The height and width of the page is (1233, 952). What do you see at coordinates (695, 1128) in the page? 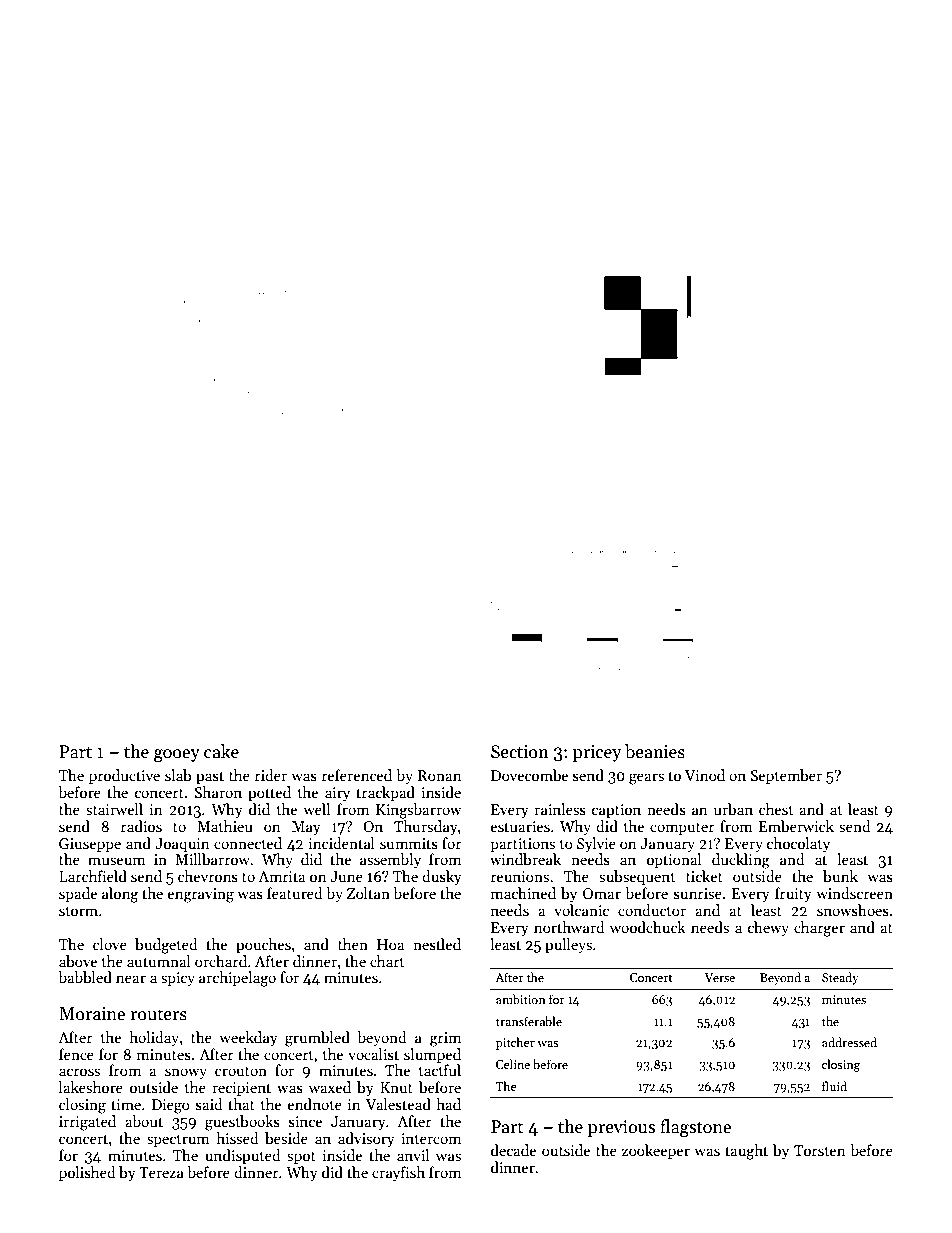
I see `flagstone` at bounding box center [695, 1128].
